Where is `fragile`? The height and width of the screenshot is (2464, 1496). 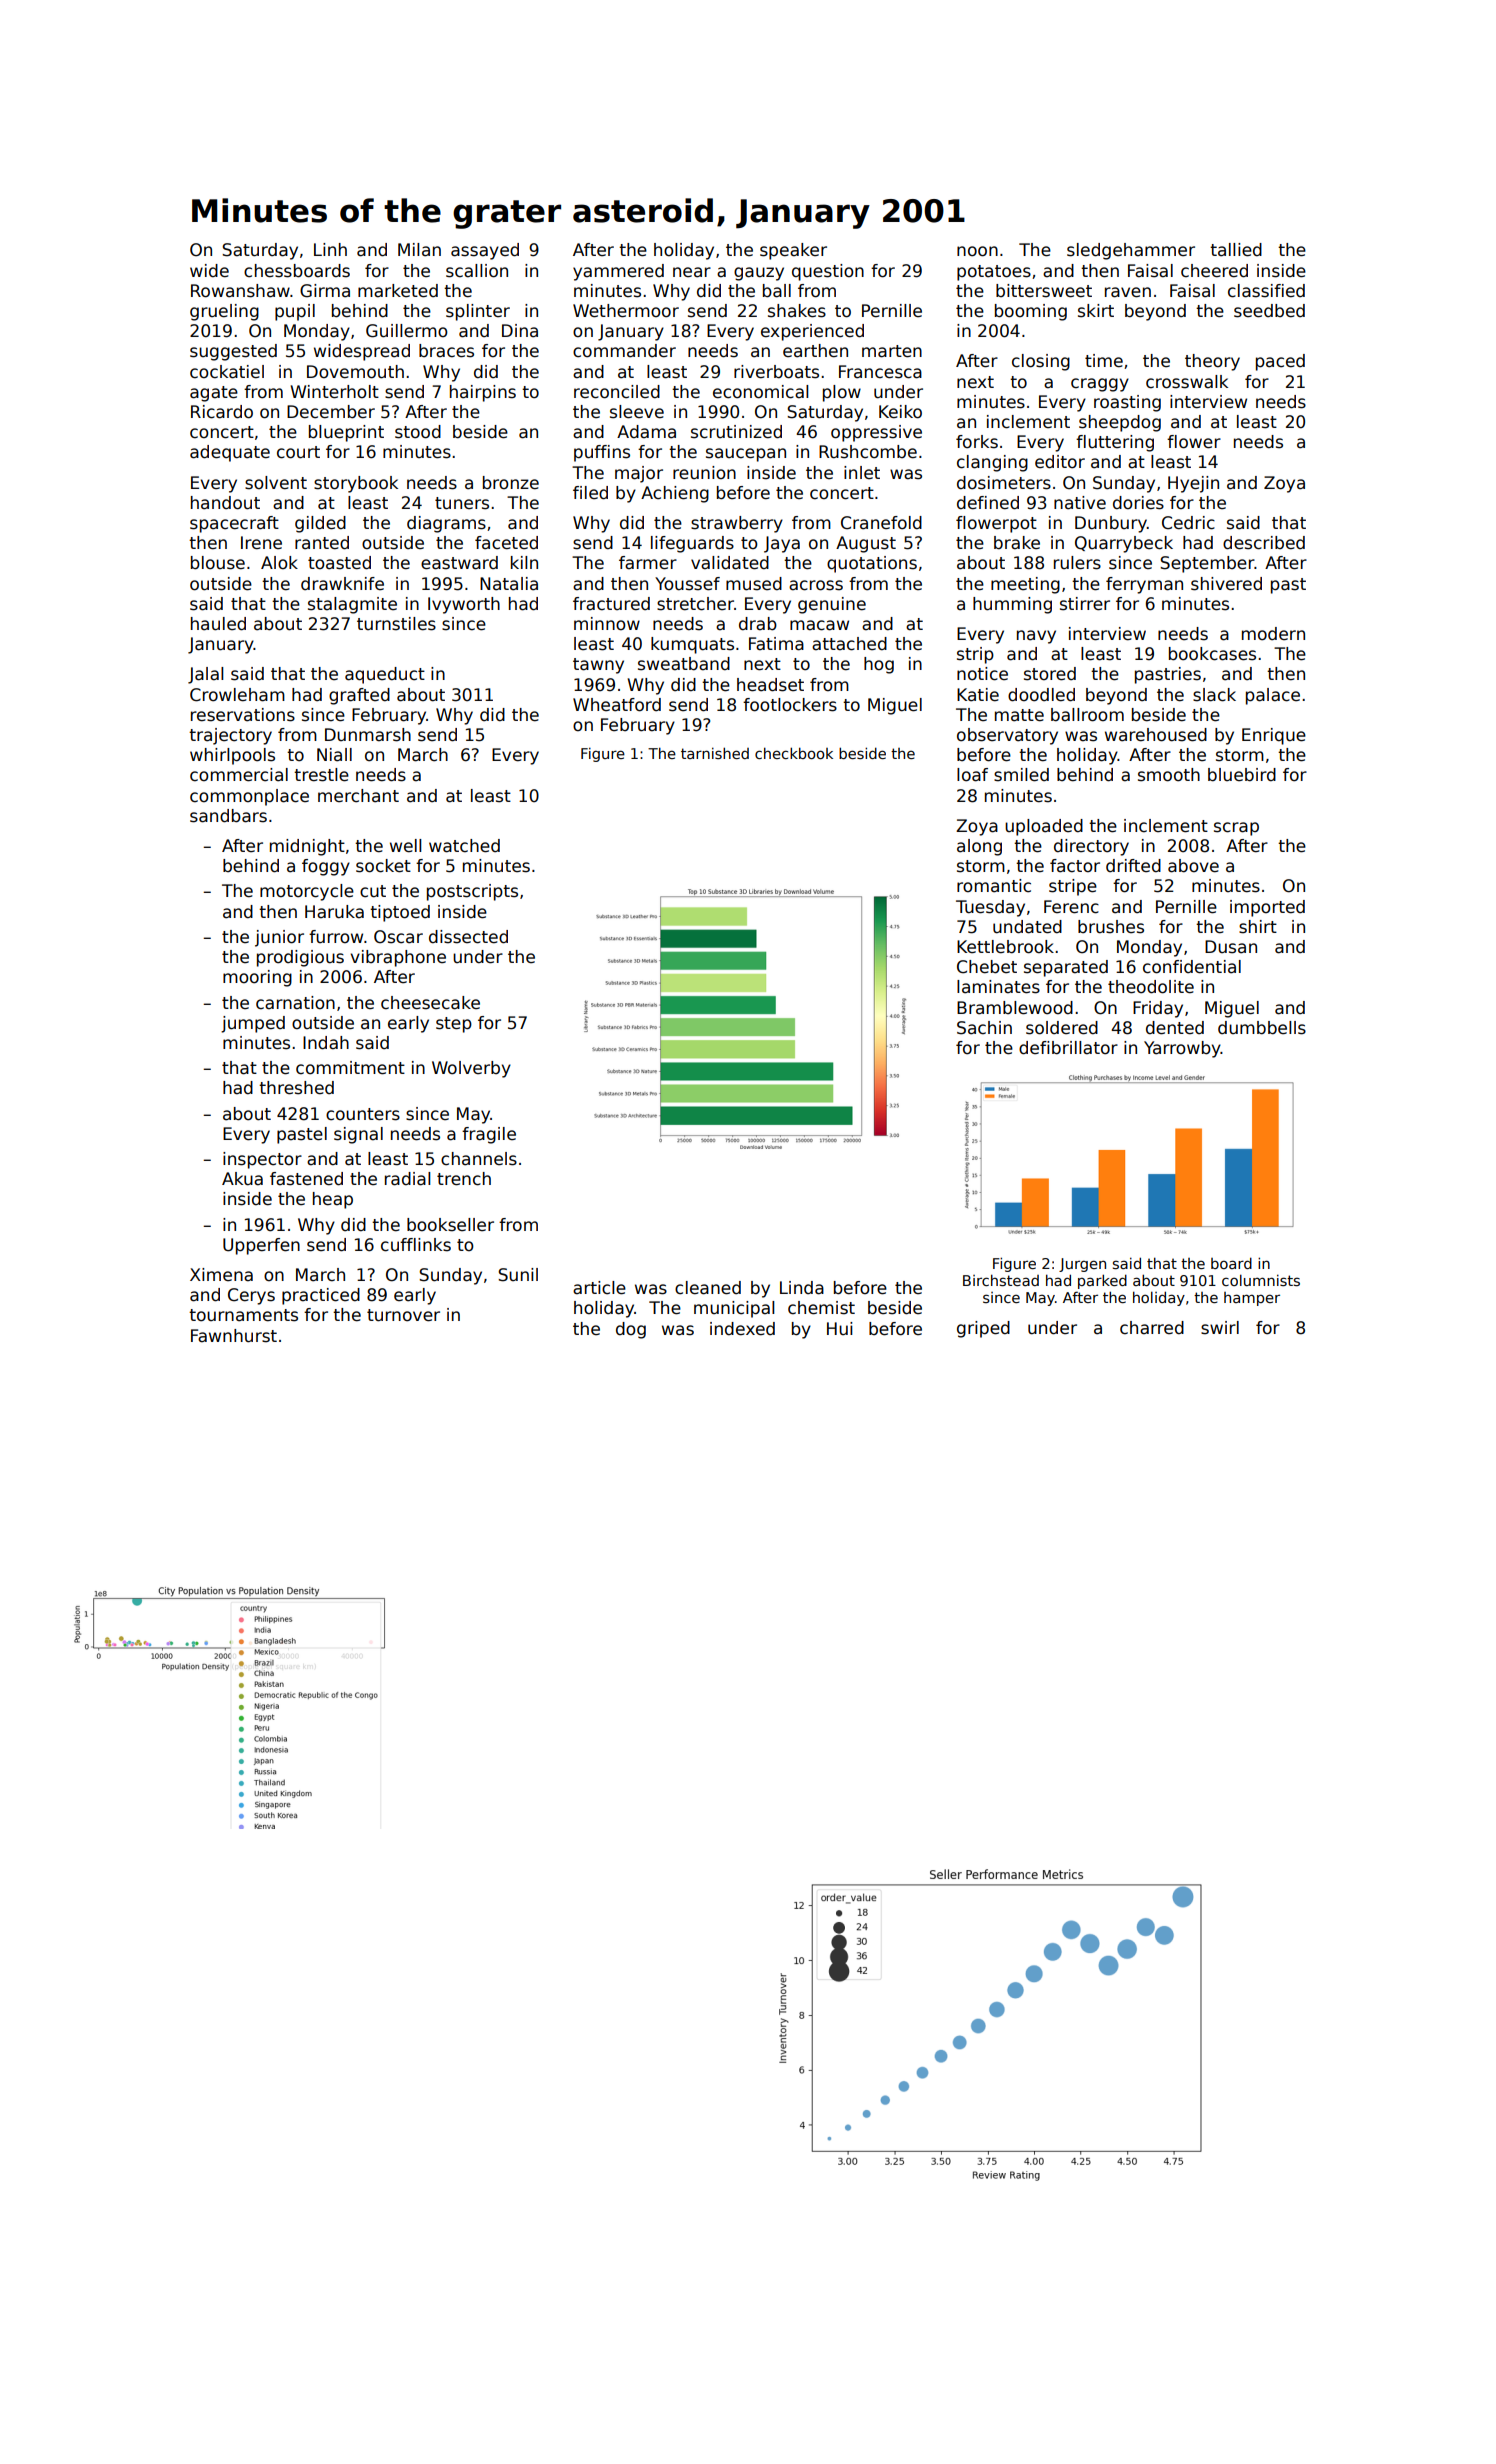 fragile is located at coordinates (489, 1135).
